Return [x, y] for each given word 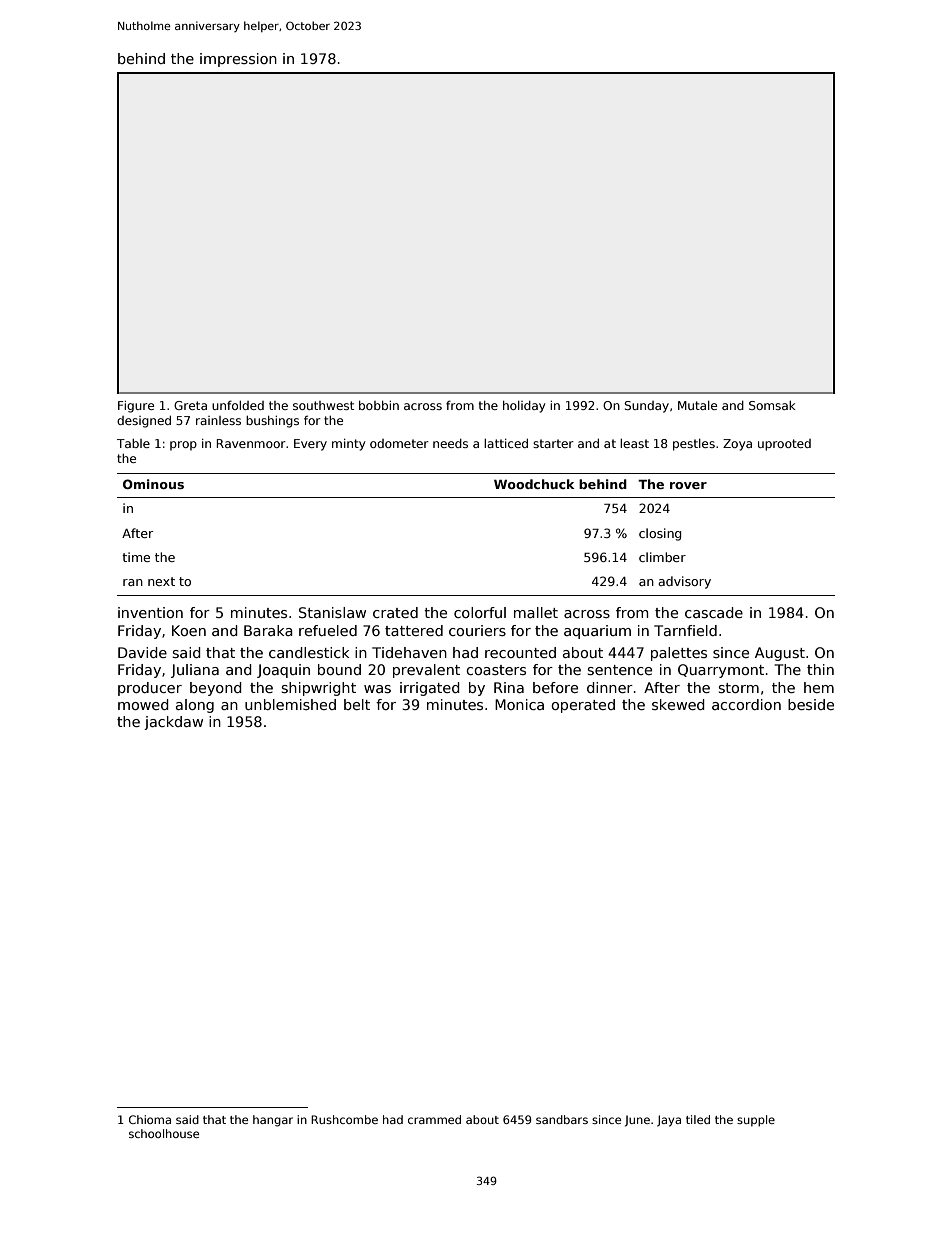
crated [395, 612]
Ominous [153, 484]
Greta [190, 405]
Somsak [772, 405]
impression [238, 60]
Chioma [150, 1119]
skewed [678, 704]
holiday [524, 407]
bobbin [379, 405]
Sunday [646, 407]
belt [357, 704]
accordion [746, 704]
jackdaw [173, 723]
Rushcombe [344, 1119]
